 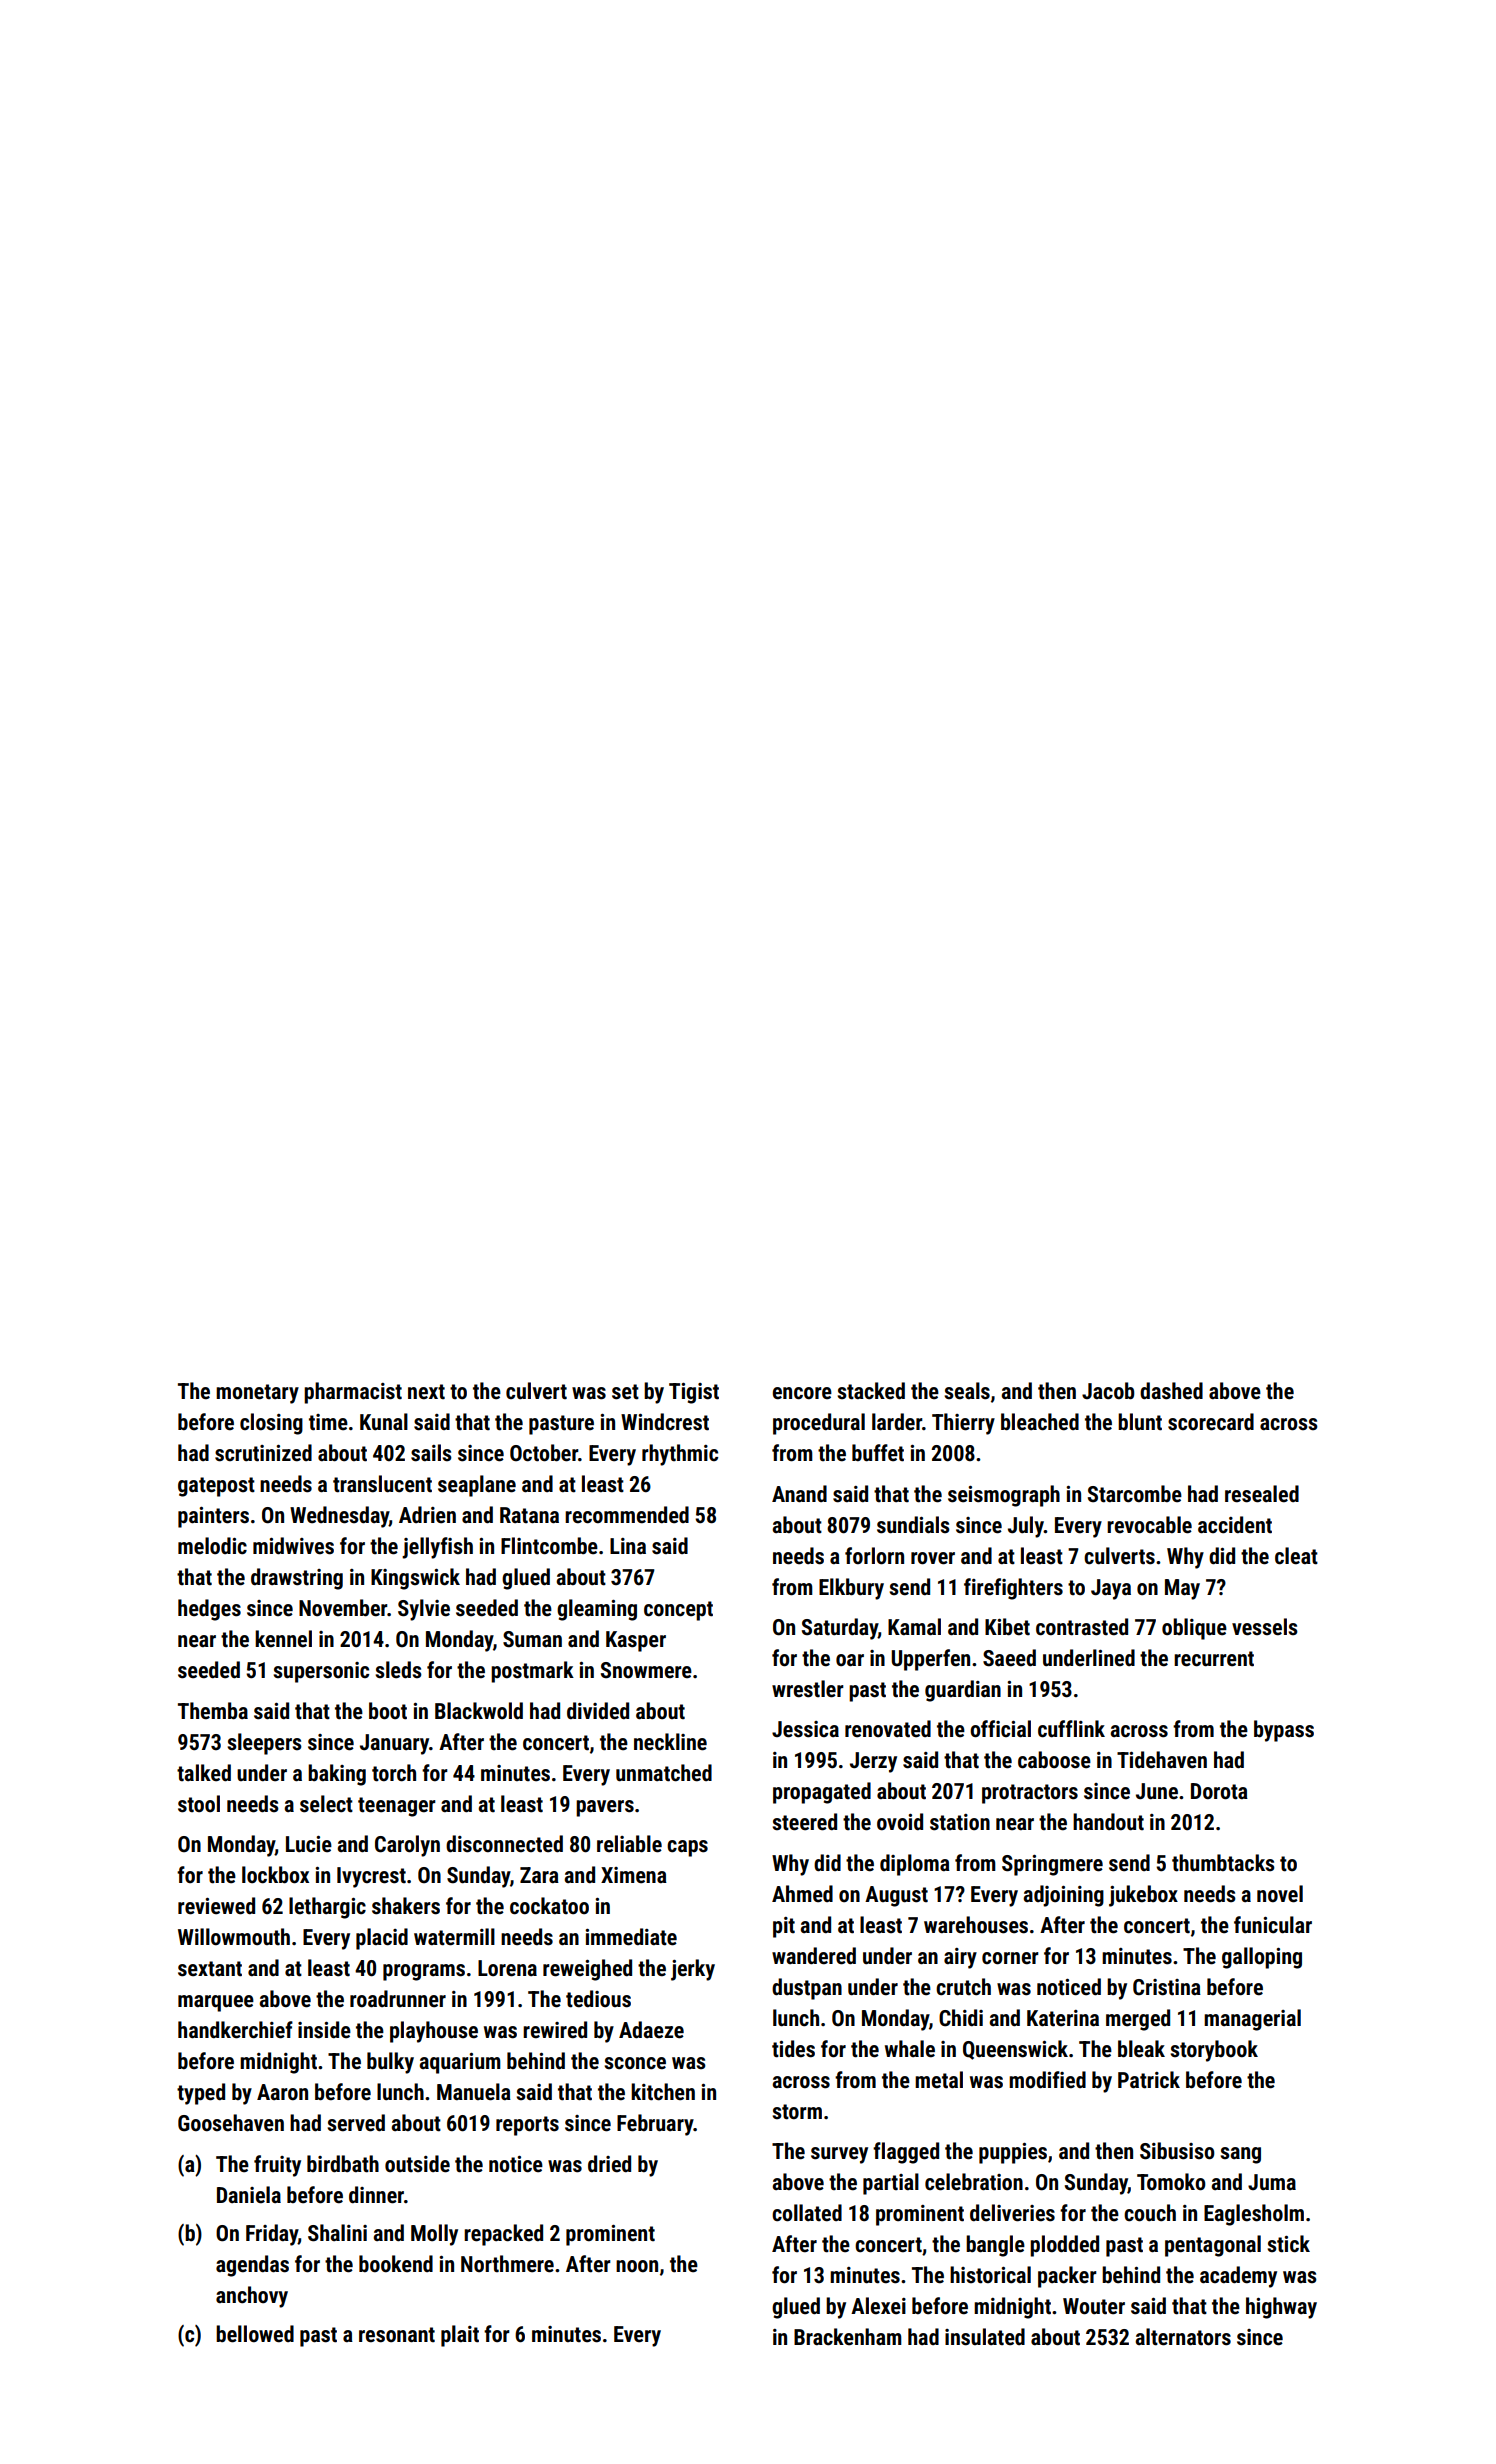 What do you see at coordinates (1149, 1525) in the document?
I see `revocable` at bounding box center [1149, 1525].
